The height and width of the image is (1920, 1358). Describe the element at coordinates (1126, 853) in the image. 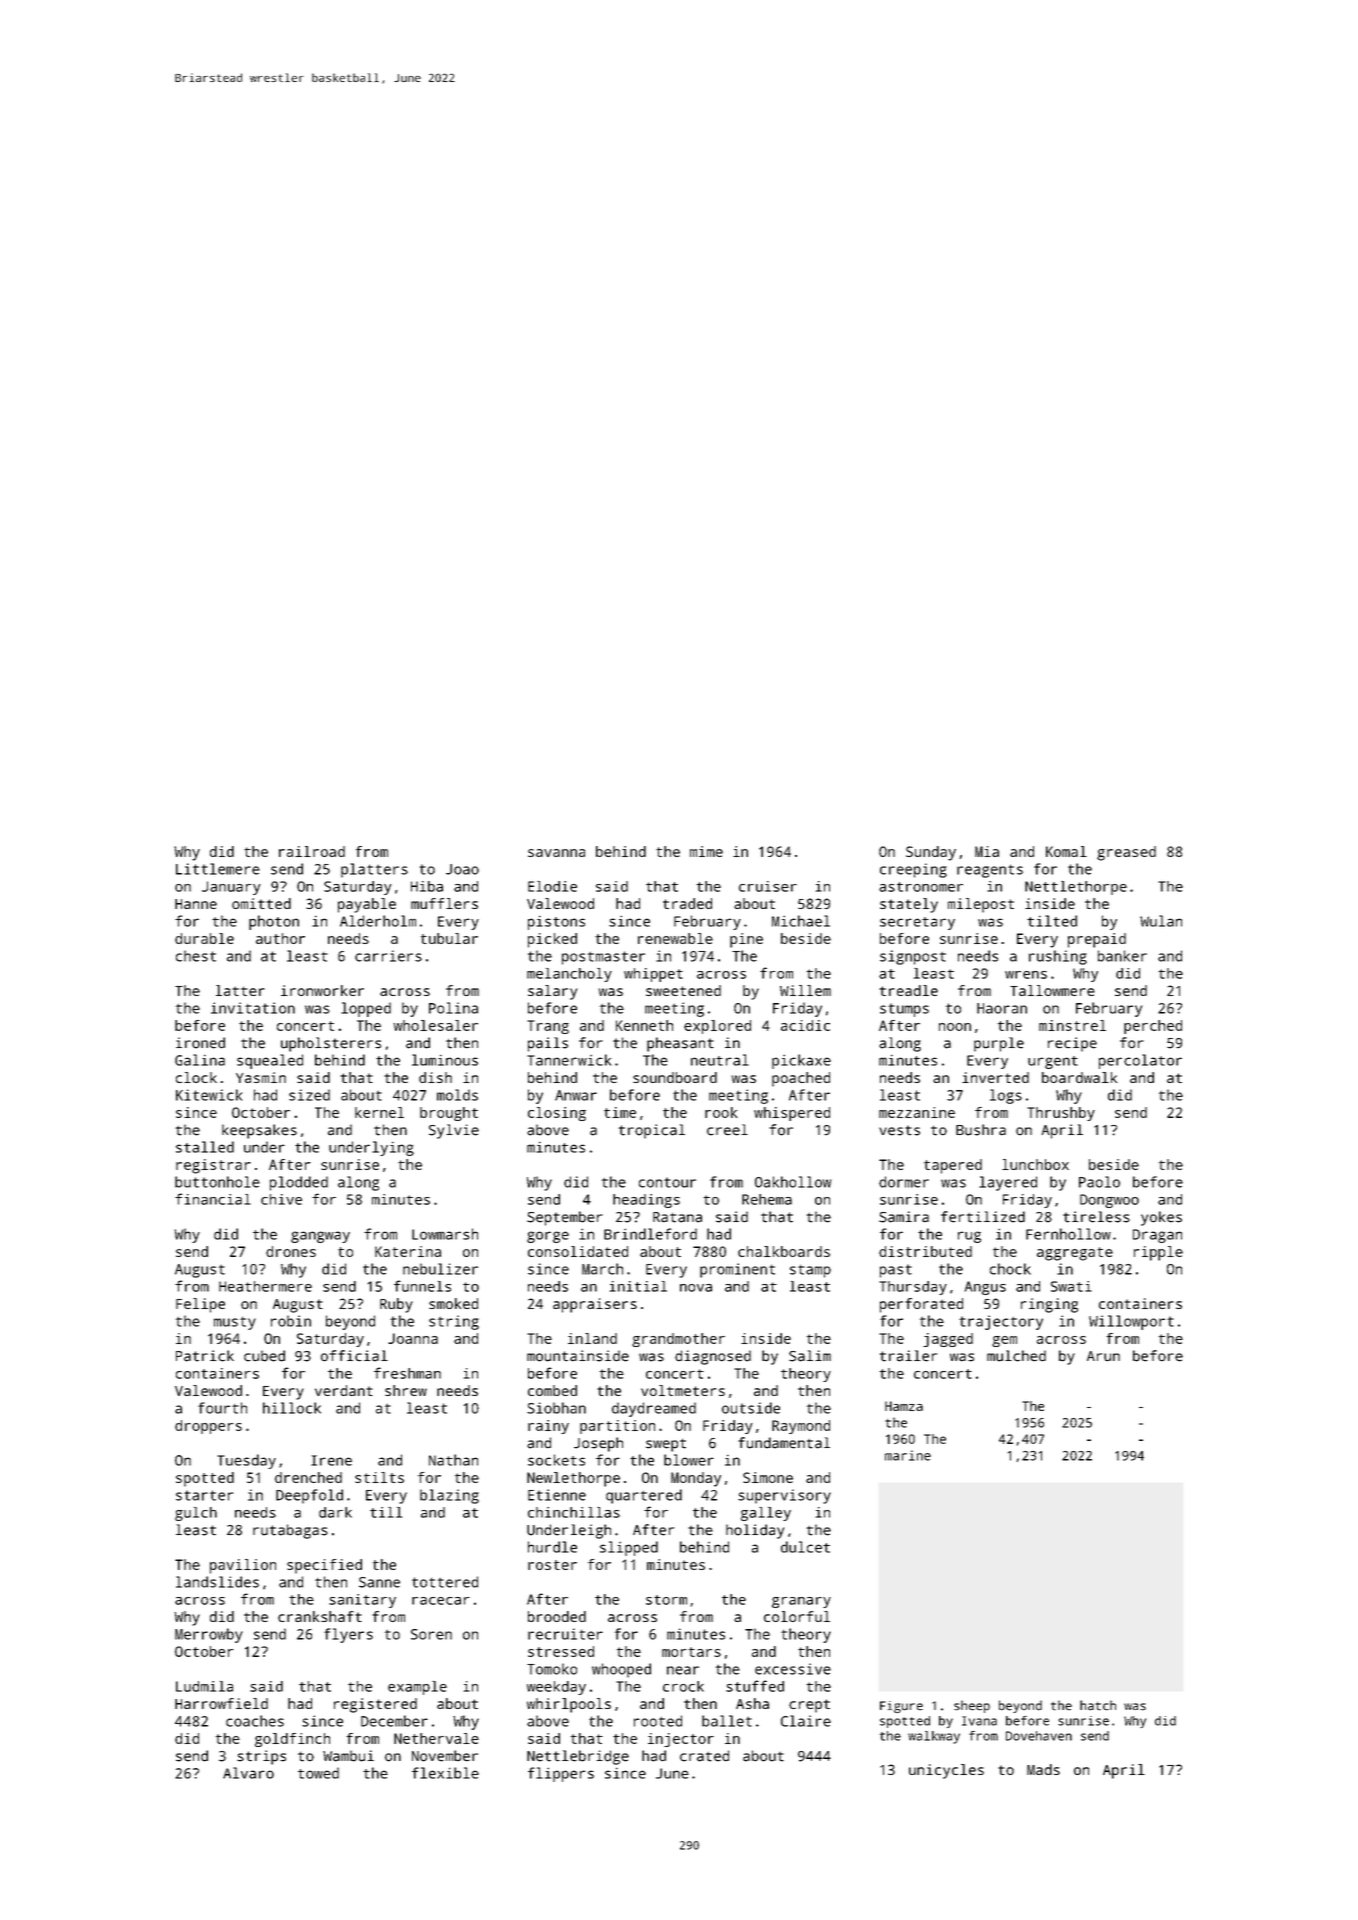

I see `greased` at that location.
